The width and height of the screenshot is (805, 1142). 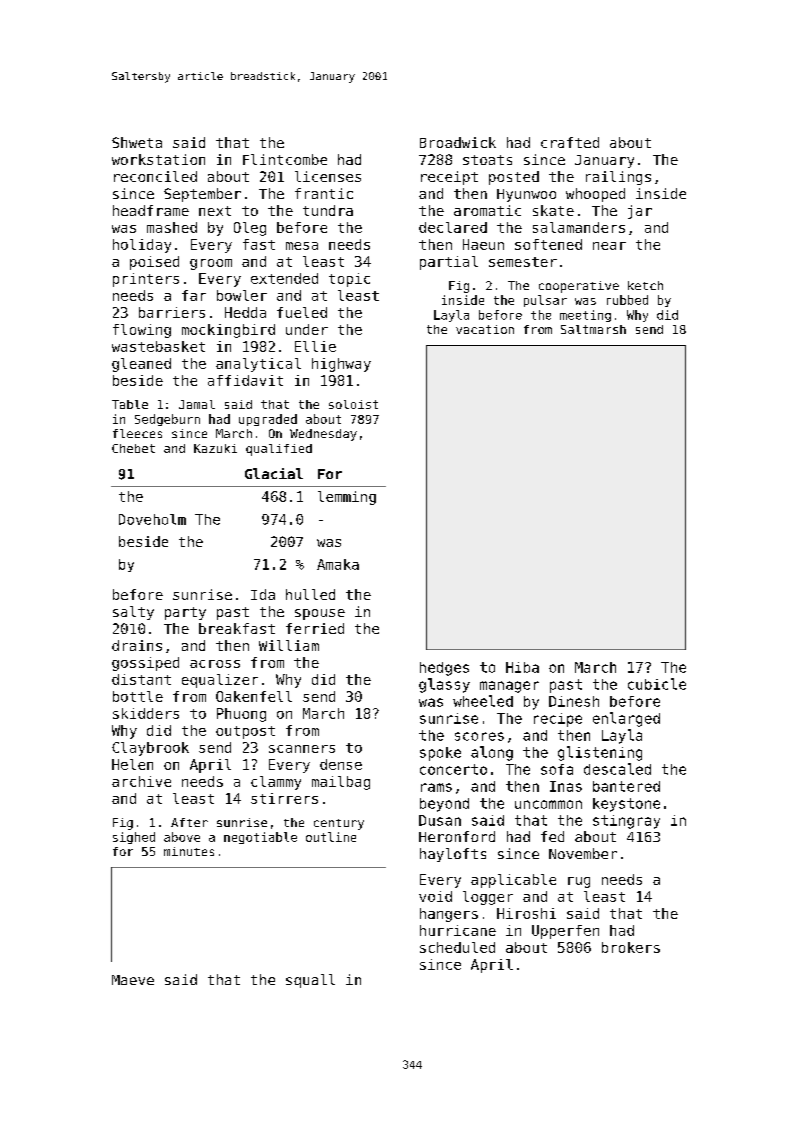 I want to click on soloist, so click(x=353, y=404).
